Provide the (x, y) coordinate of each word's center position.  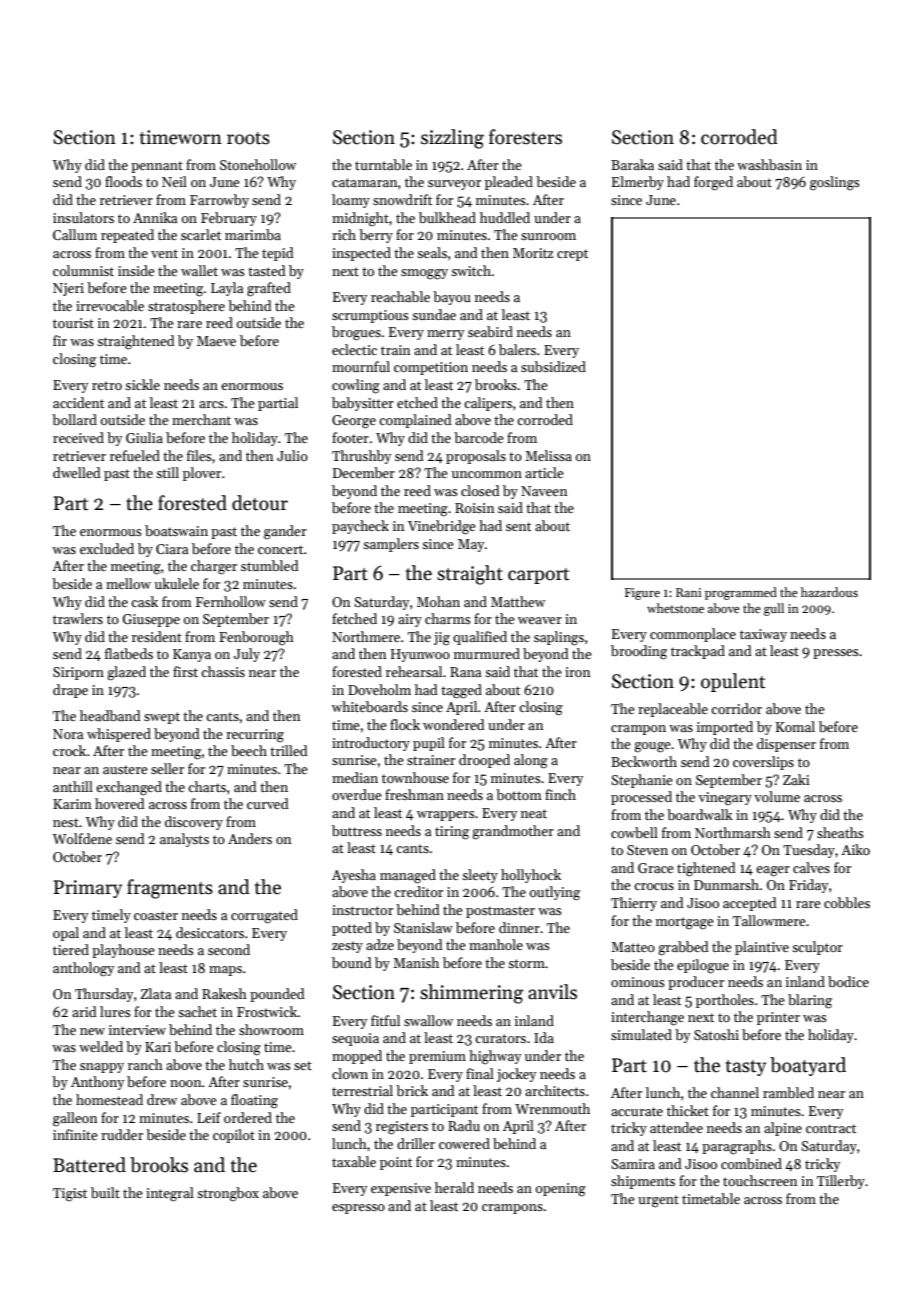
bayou (452, 298)
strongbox (228, 1194)
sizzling (452, 139)
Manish (416, 962)
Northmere (366, 636)
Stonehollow (258, 164)
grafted (269, 289)
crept (572, 255)
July (247, 655)
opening (561, 1190)
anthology (83, 969)
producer (696, 983)
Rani (688, 592)
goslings (835, 183)
